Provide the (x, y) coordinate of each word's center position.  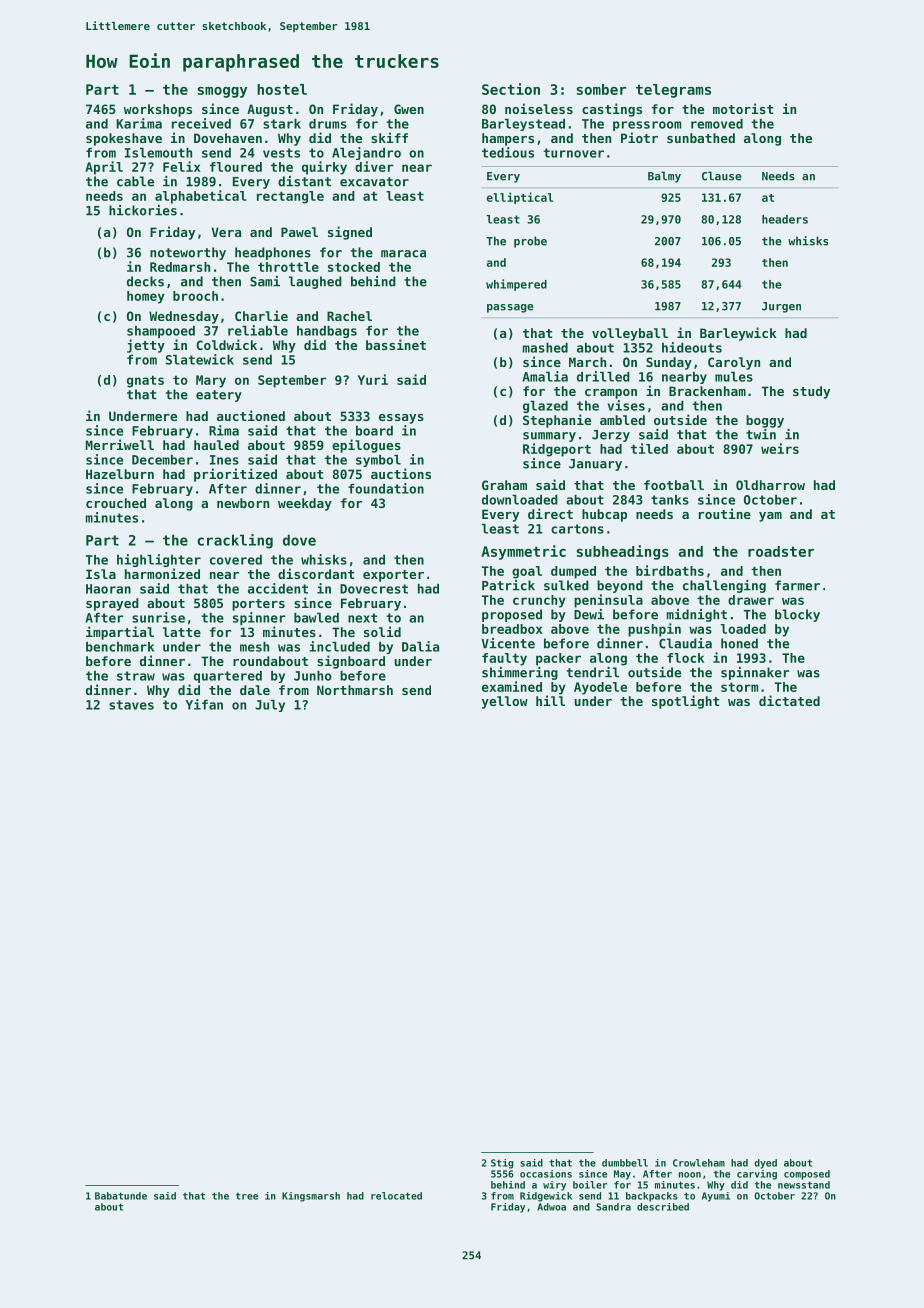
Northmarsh (355, 690)
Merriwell (120, 444)
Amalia (545, 376)
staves (131, 705)
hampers (508, 139)
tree (247, 1196)
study (811, 392)
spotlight (685, 702)
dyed (765, 1164)
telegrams (673, 91)
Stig (502, 1164)
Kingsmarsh (311, 1197)
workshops (158, 110)
